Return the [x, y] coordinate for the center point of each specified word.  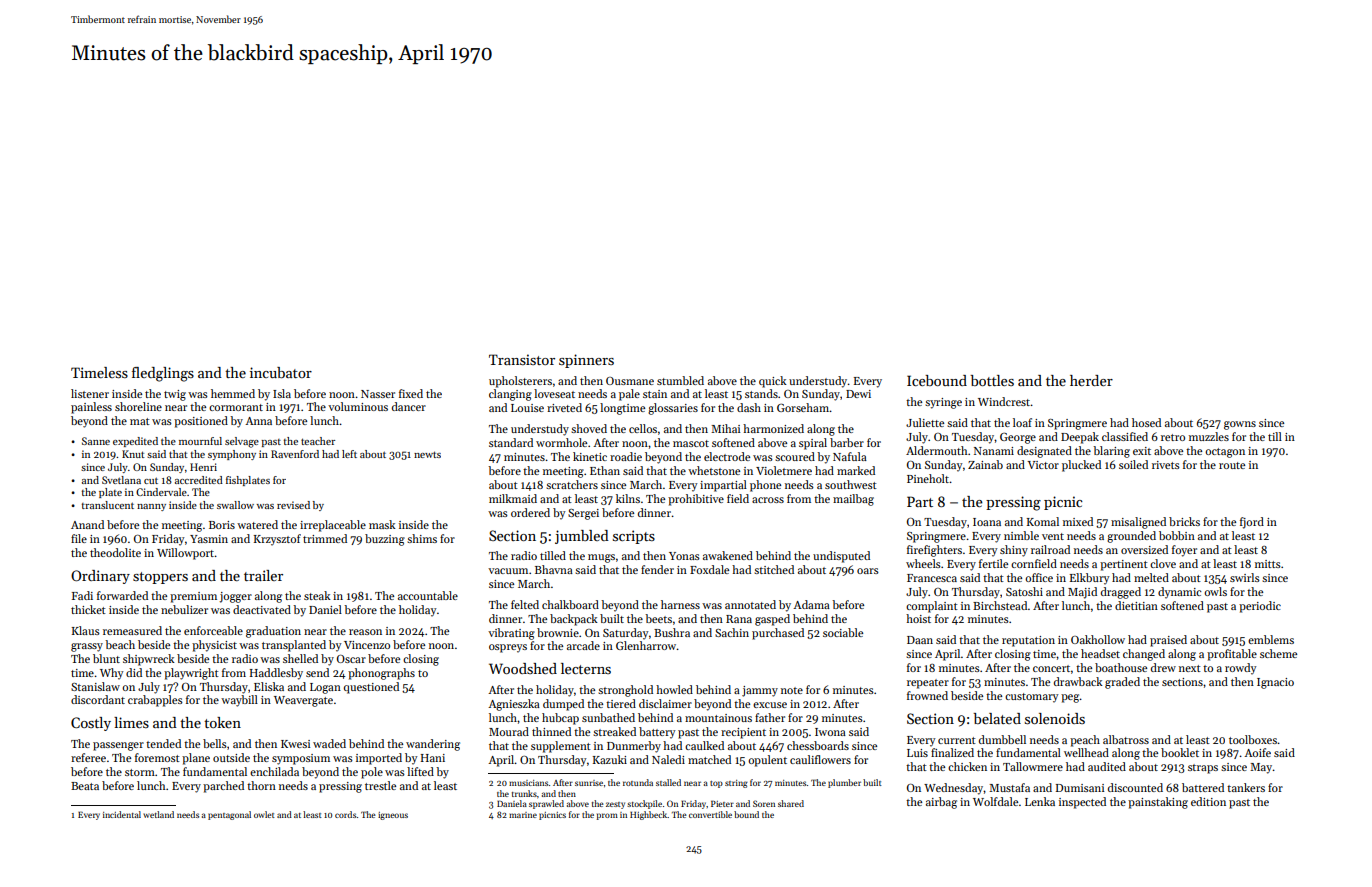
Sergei [583, 514]
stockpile [644, 804]
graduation [273, 632]
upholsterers [520, 382]
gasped [772, 620]
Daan [920, 640]
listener [90, 393]
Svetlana [121, 480]
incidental [122, 814]
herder [1091, 380]
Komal [1043, 521]
